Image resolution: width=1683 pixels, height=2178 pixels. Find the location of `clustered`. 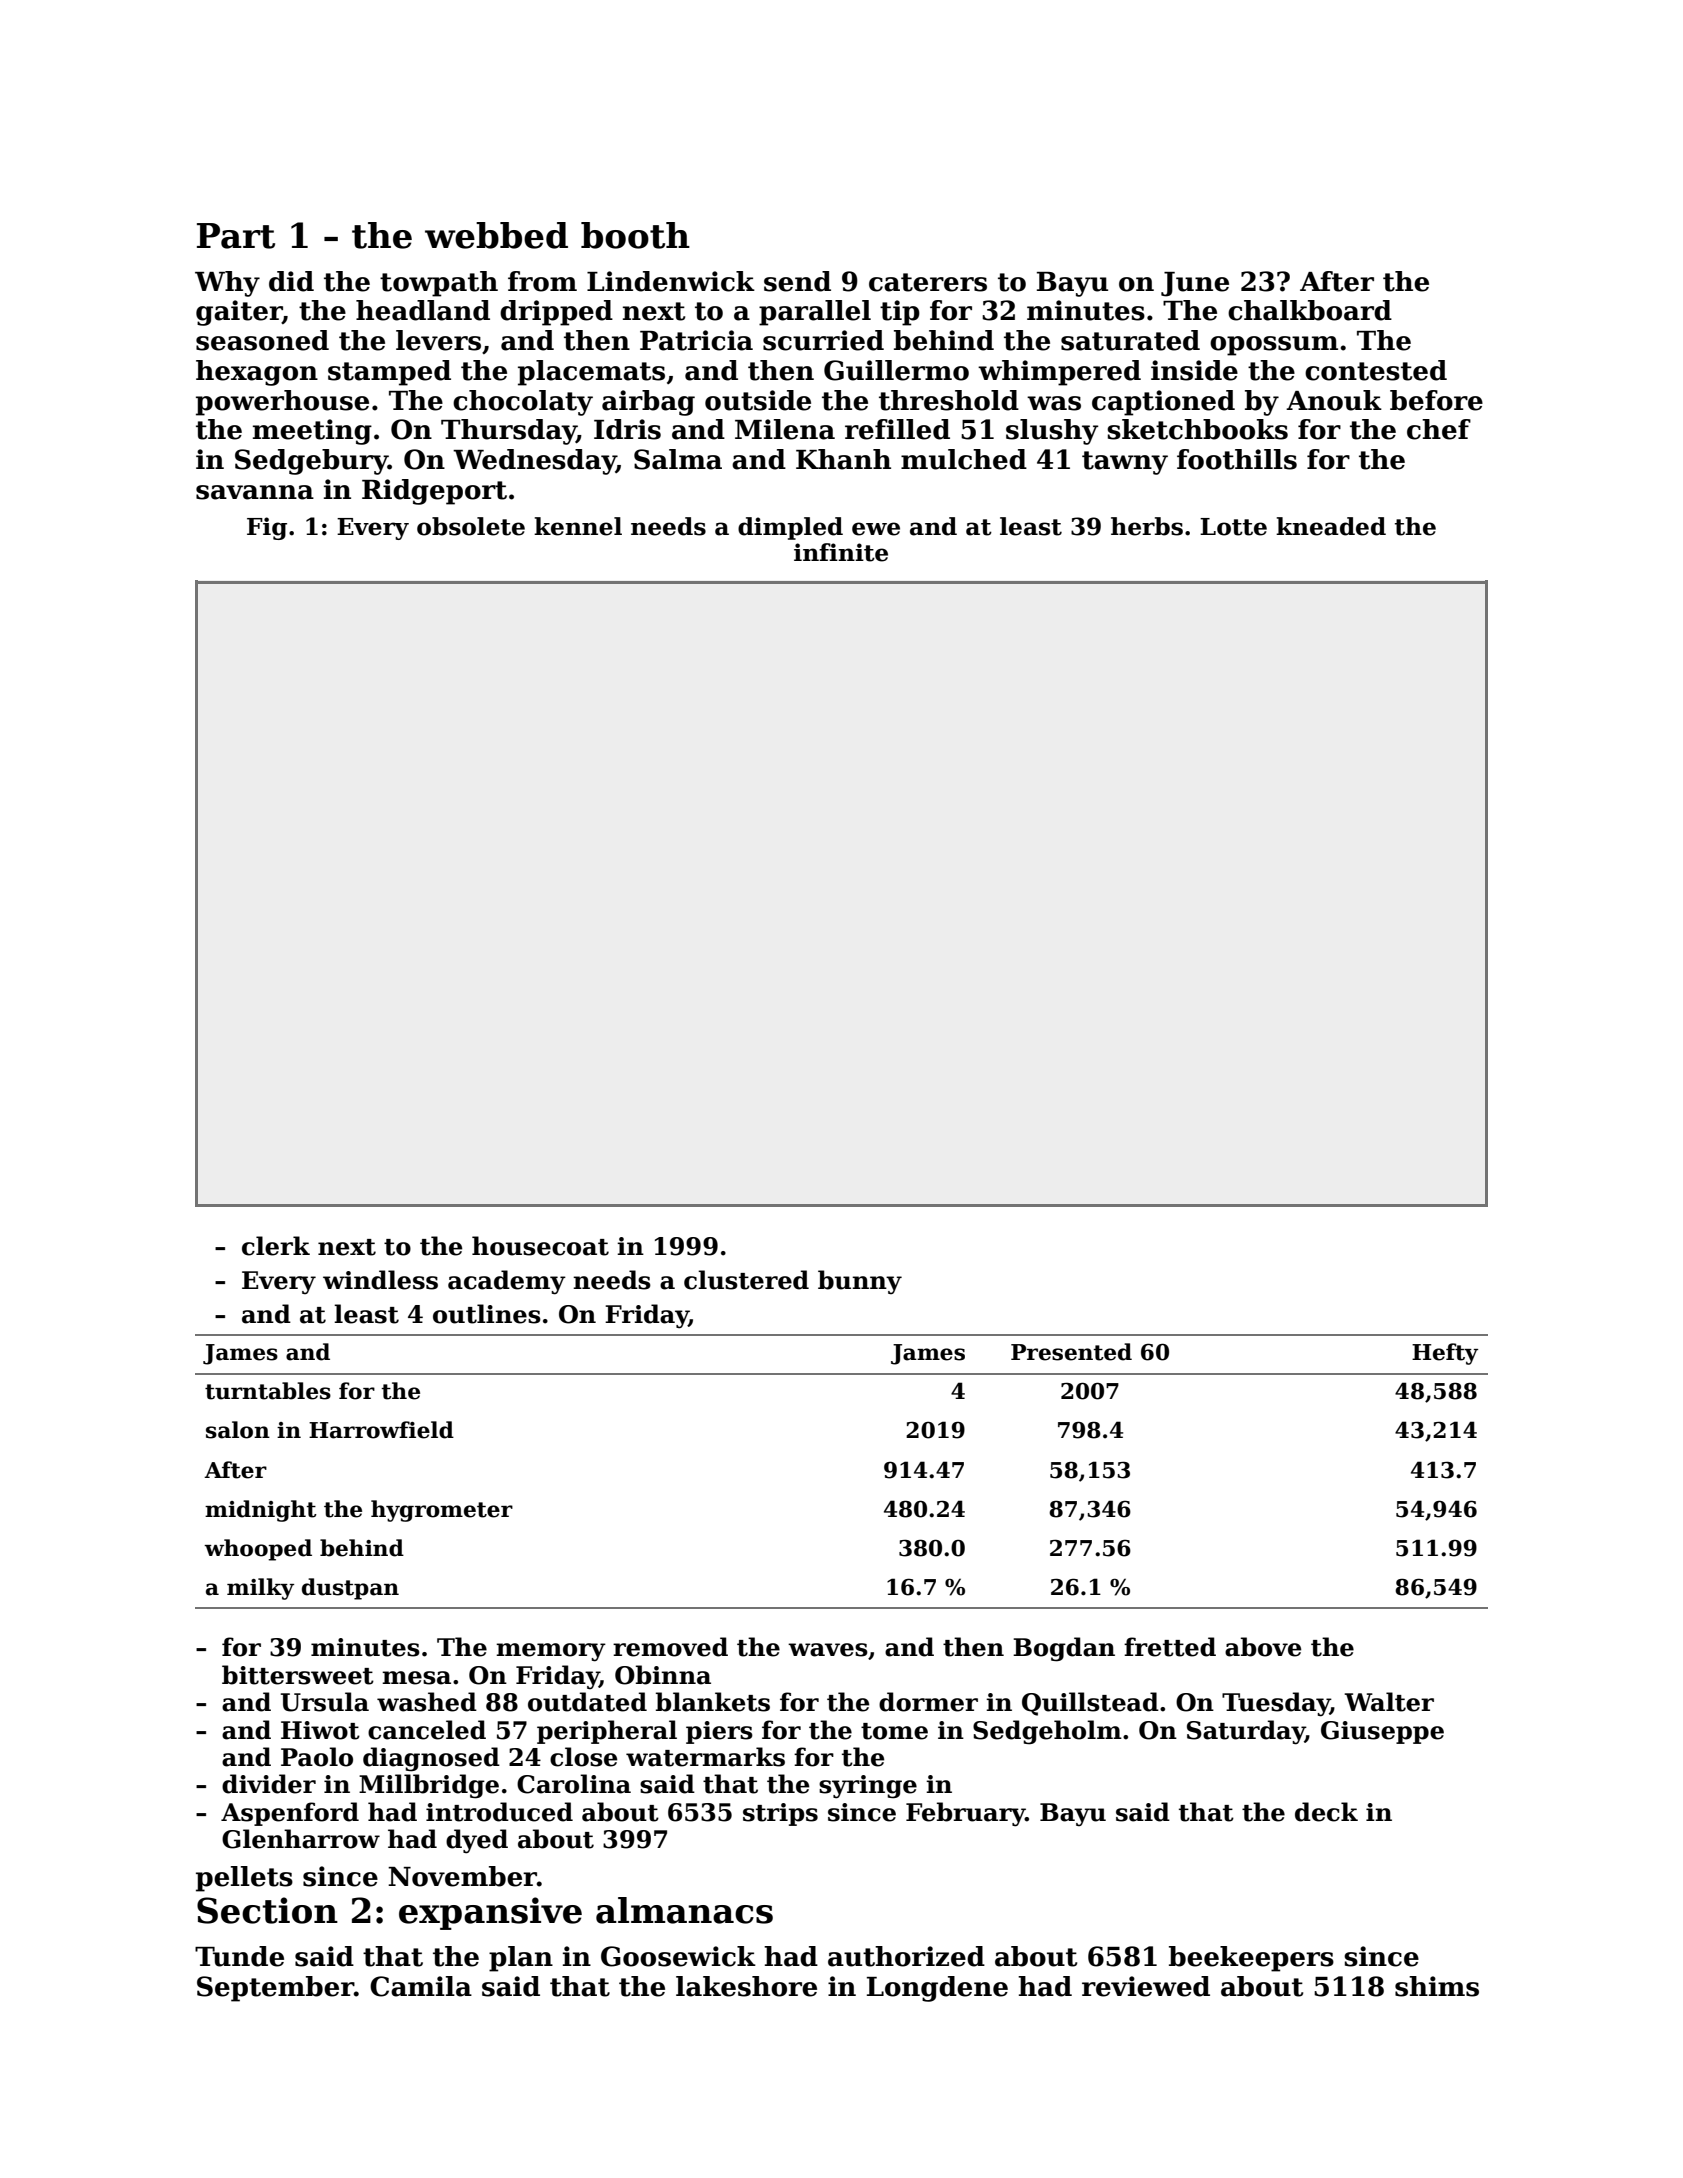

clustered is located at coordinates (746, 1280).
